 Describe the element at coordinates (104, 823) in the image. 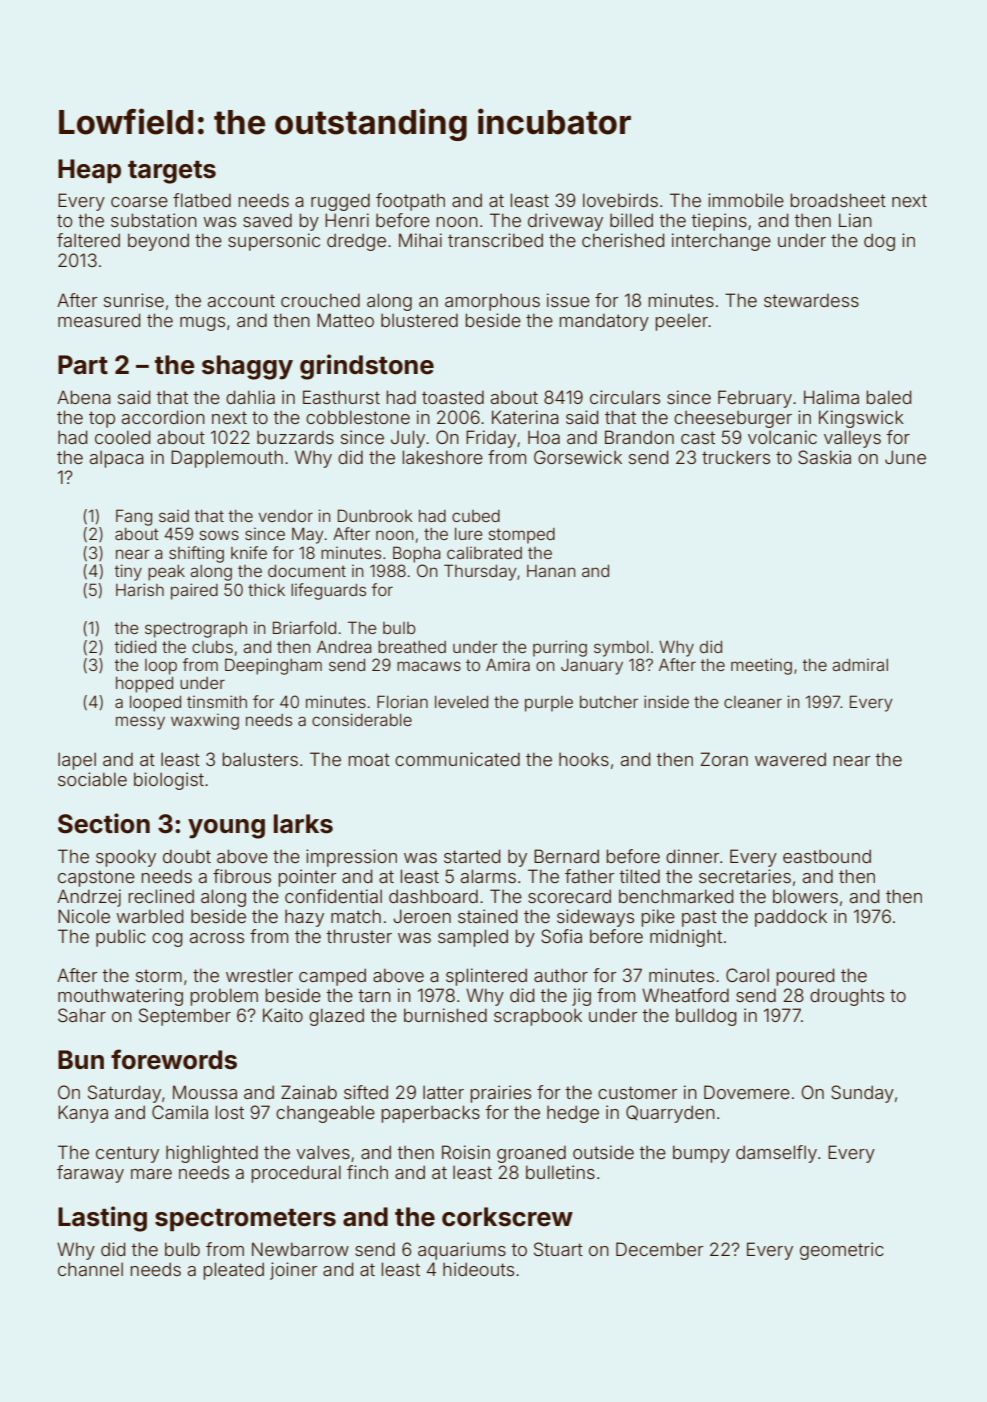

I see `Section` at that location.
